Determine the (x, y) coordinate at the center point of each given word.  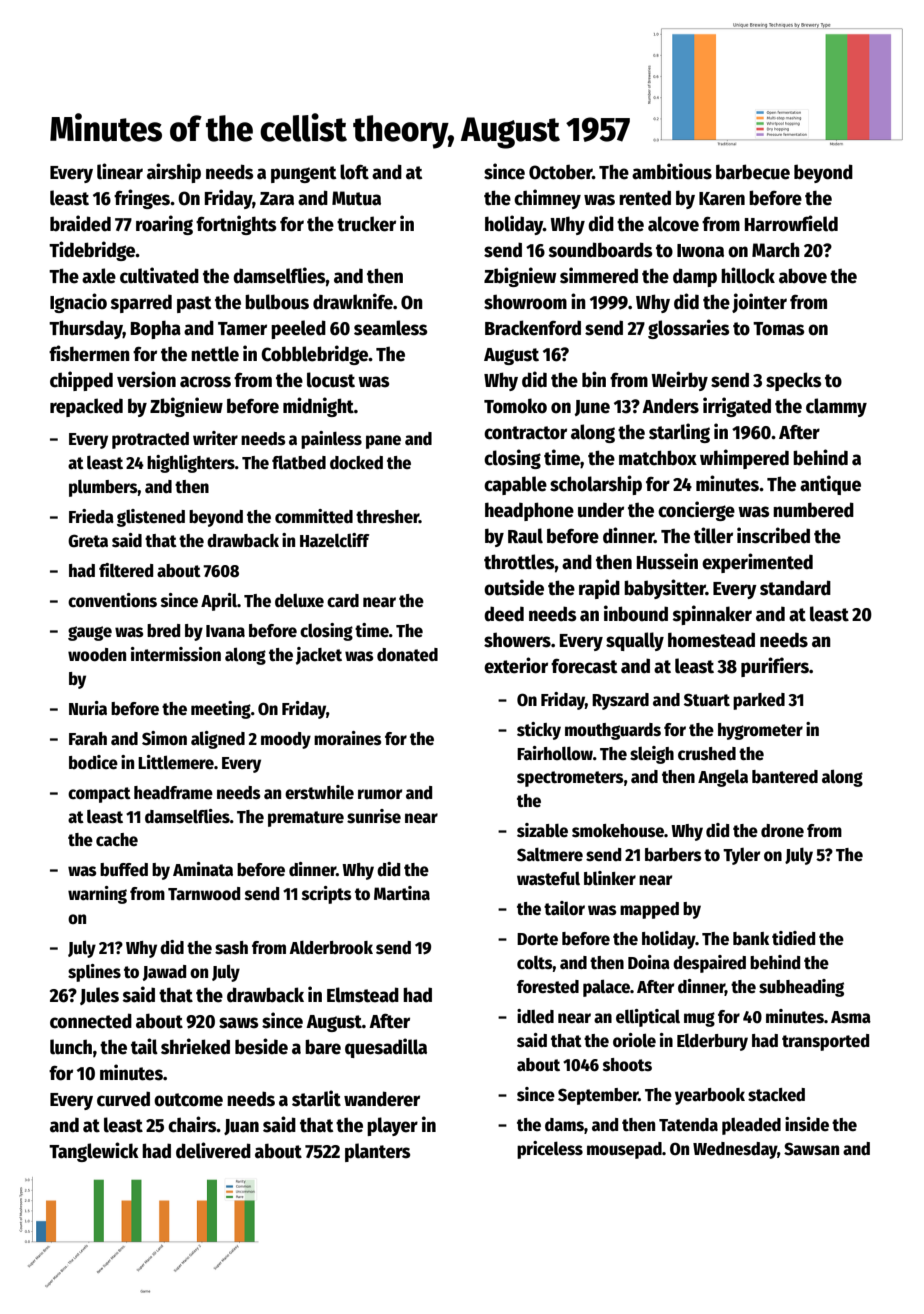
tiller (713, 535)
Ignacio (78, 303)
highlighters (191, 464)
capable (515, 485)
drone (782, 831)
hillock (748, 275)
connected (91, 1021)
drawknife (353, 301)
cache (117, 840)
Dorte (537, 939)
